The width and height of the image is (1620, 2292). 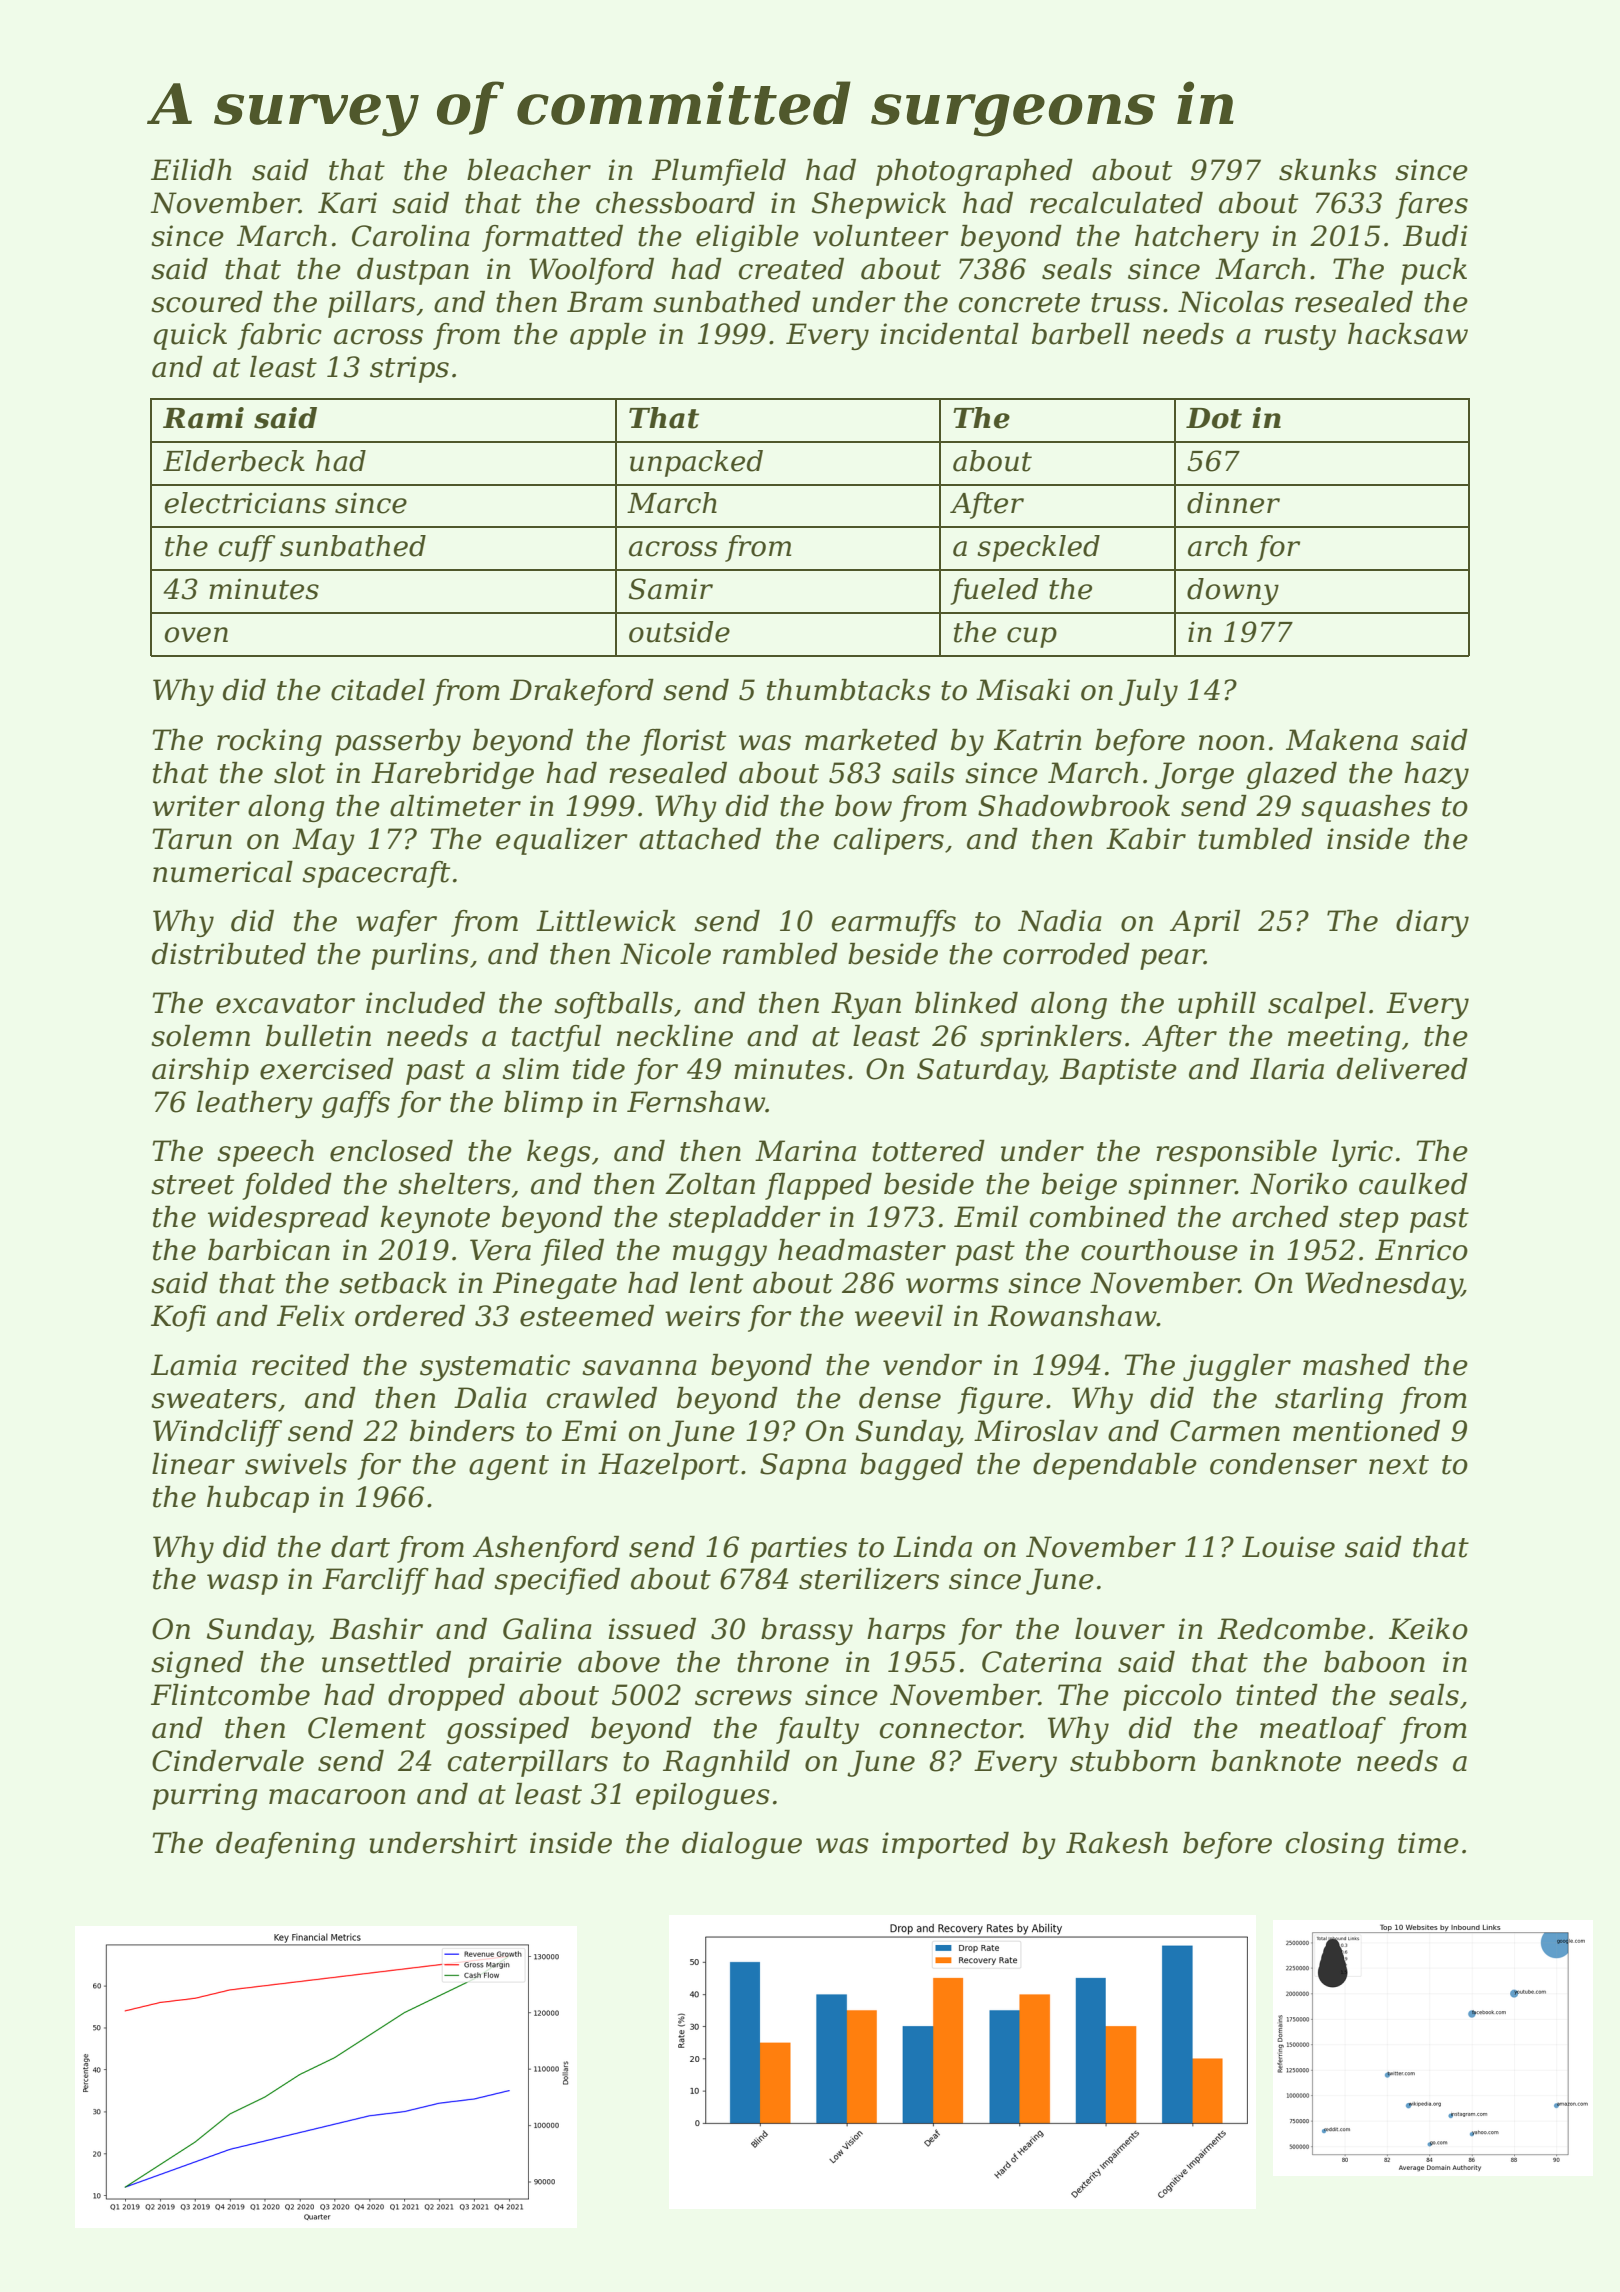 I want to click on Kari, so click(x=347, y=203).
